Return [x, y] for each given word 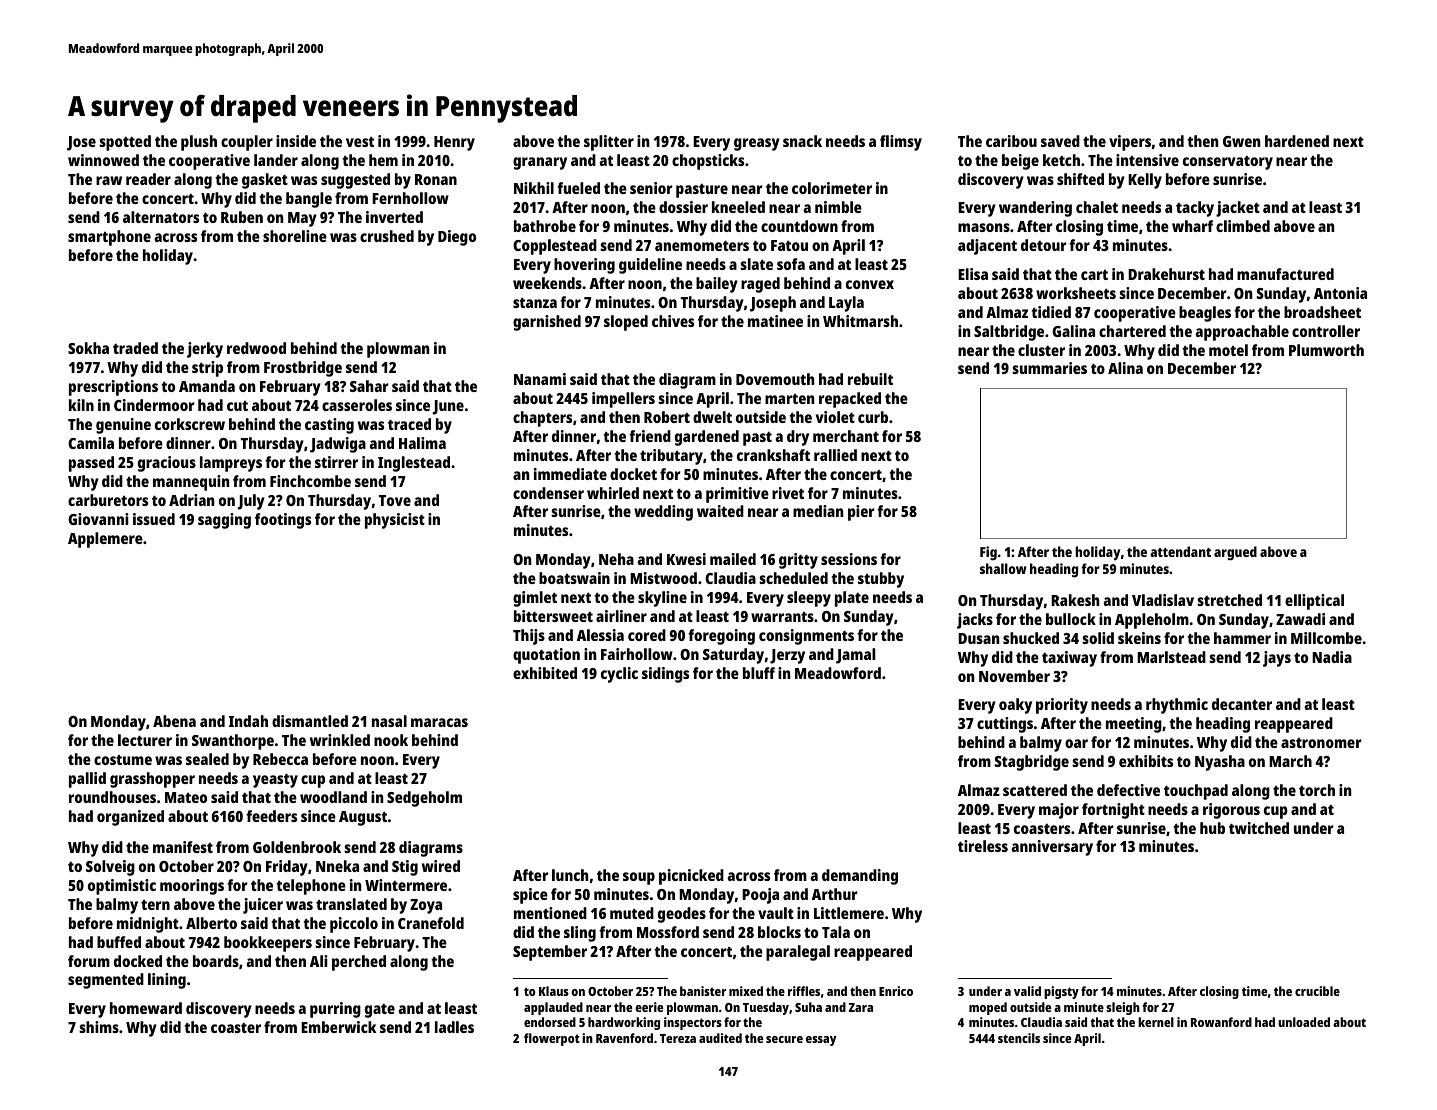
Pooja [760, 896]
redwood [256, 348]
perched [359, 963]
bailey [717, 285]
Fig [988, 553]
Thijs [529, 637]
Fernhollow [410, 198]
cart [1094, 275]
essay [821, 1041]
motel [1228, 350]
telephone [311, 887]
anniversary [1052, 848]
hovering [584, 266]
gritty [798, 561]
